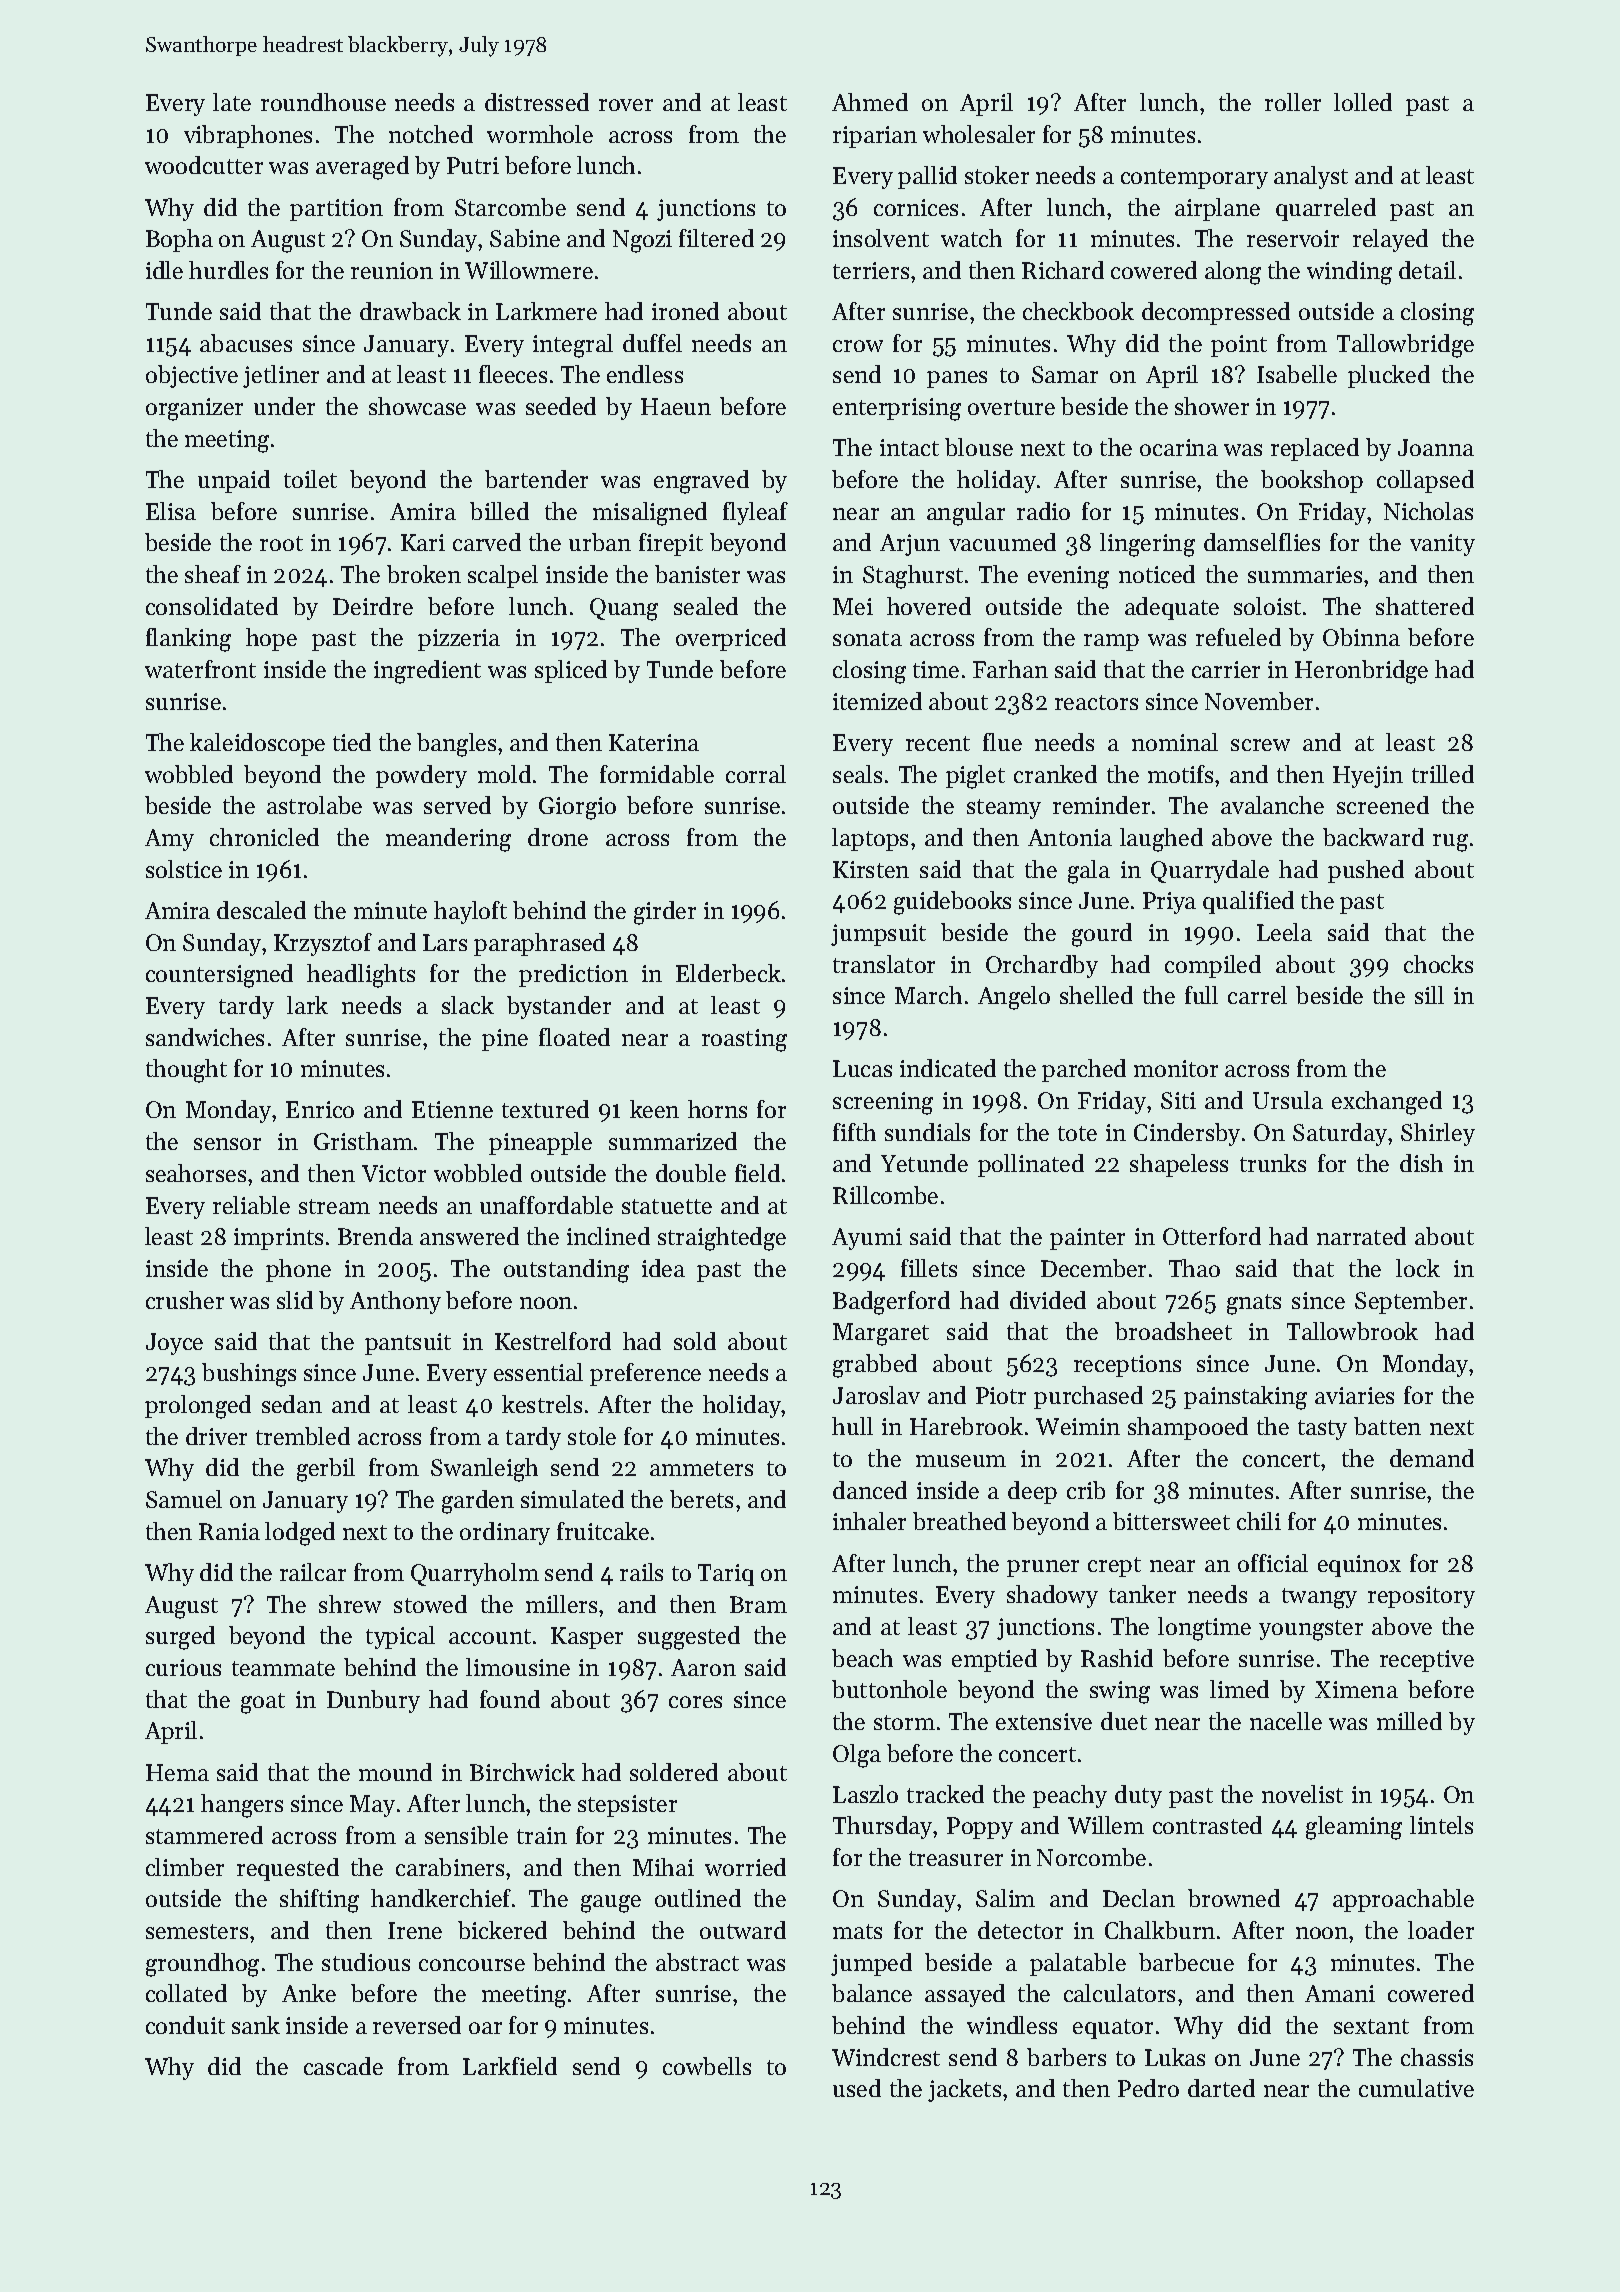  I want to click on carrier, so click(1226, 669).
